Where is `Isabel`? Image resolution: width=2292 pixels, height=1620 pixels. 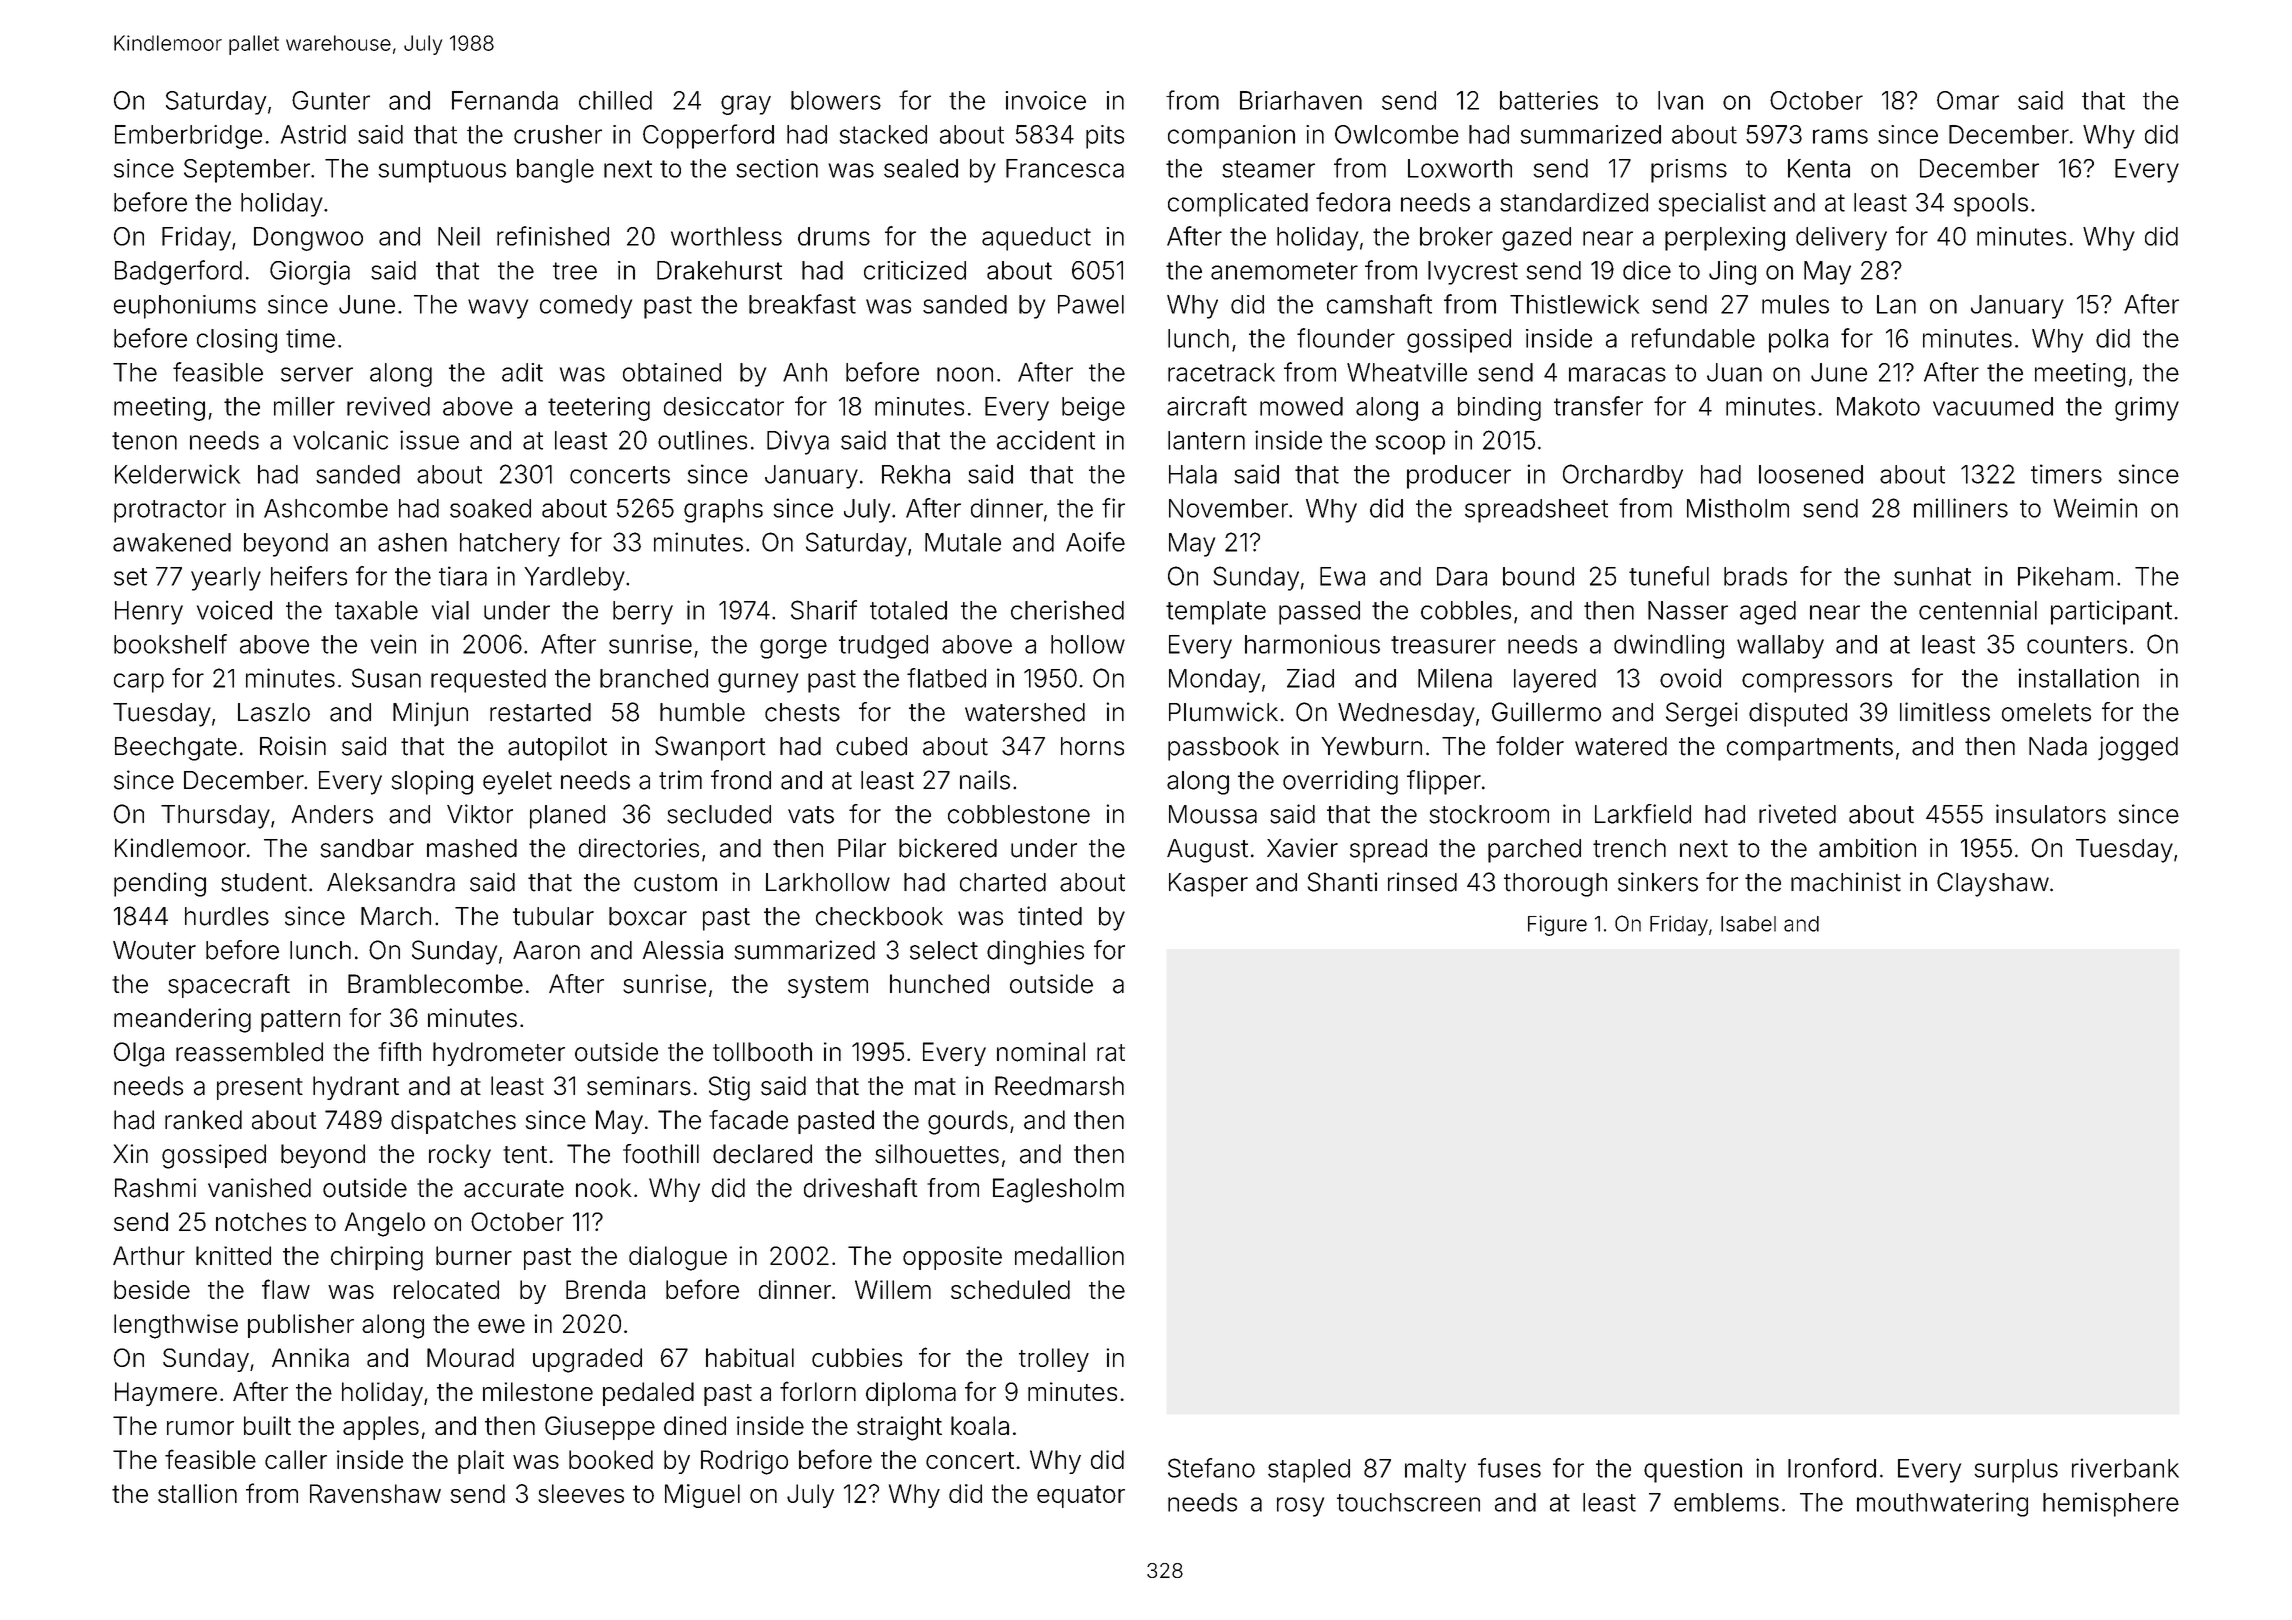 Isabel is located at coordinates (1748, 924).
